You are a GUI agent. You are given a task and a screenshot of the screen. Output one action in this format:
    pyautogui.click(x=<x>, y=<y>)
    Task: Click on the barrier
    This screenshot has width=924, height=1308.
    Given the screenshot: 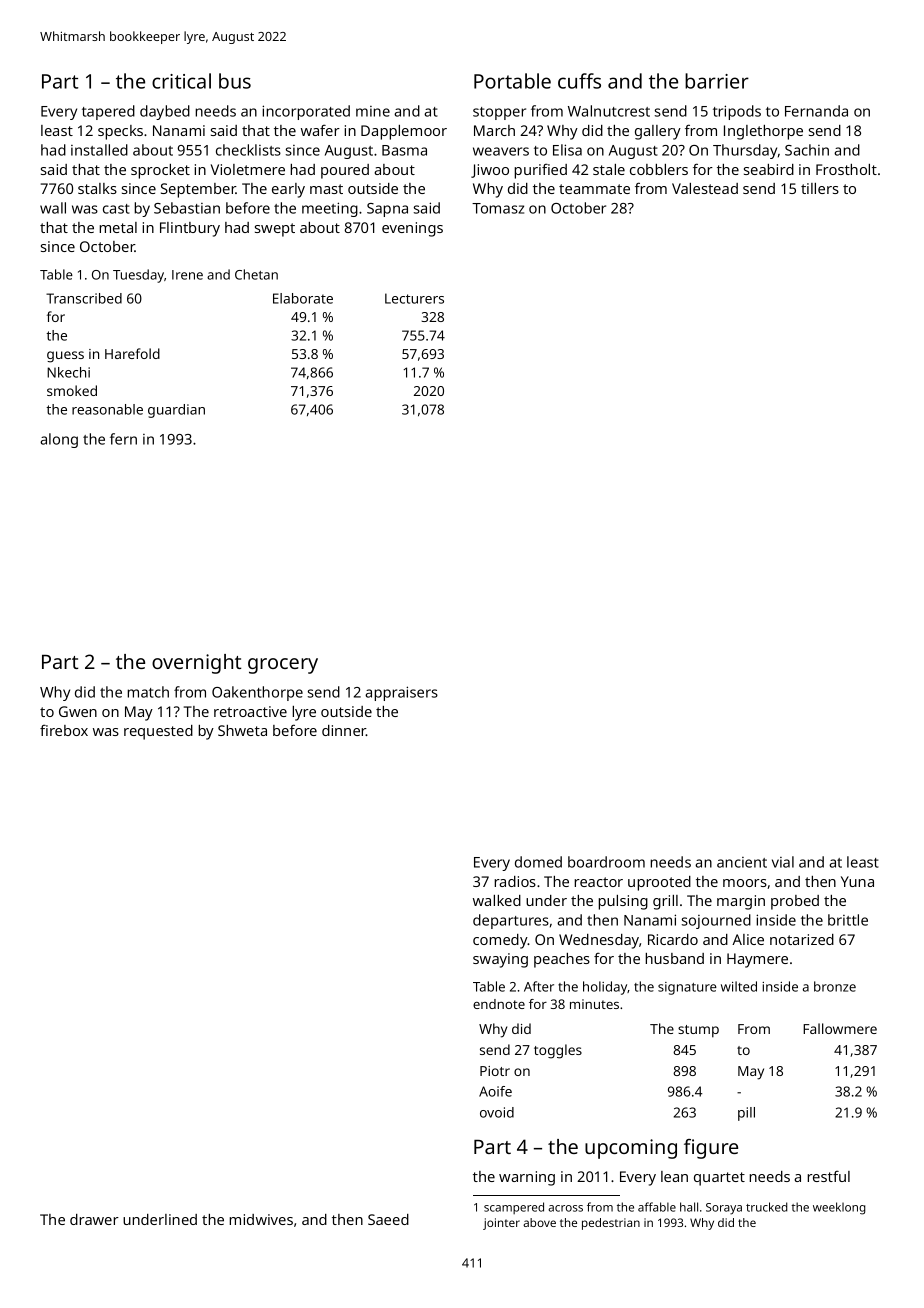 What is the action you would take?
    pyautogui.click(x=717, y=81)
